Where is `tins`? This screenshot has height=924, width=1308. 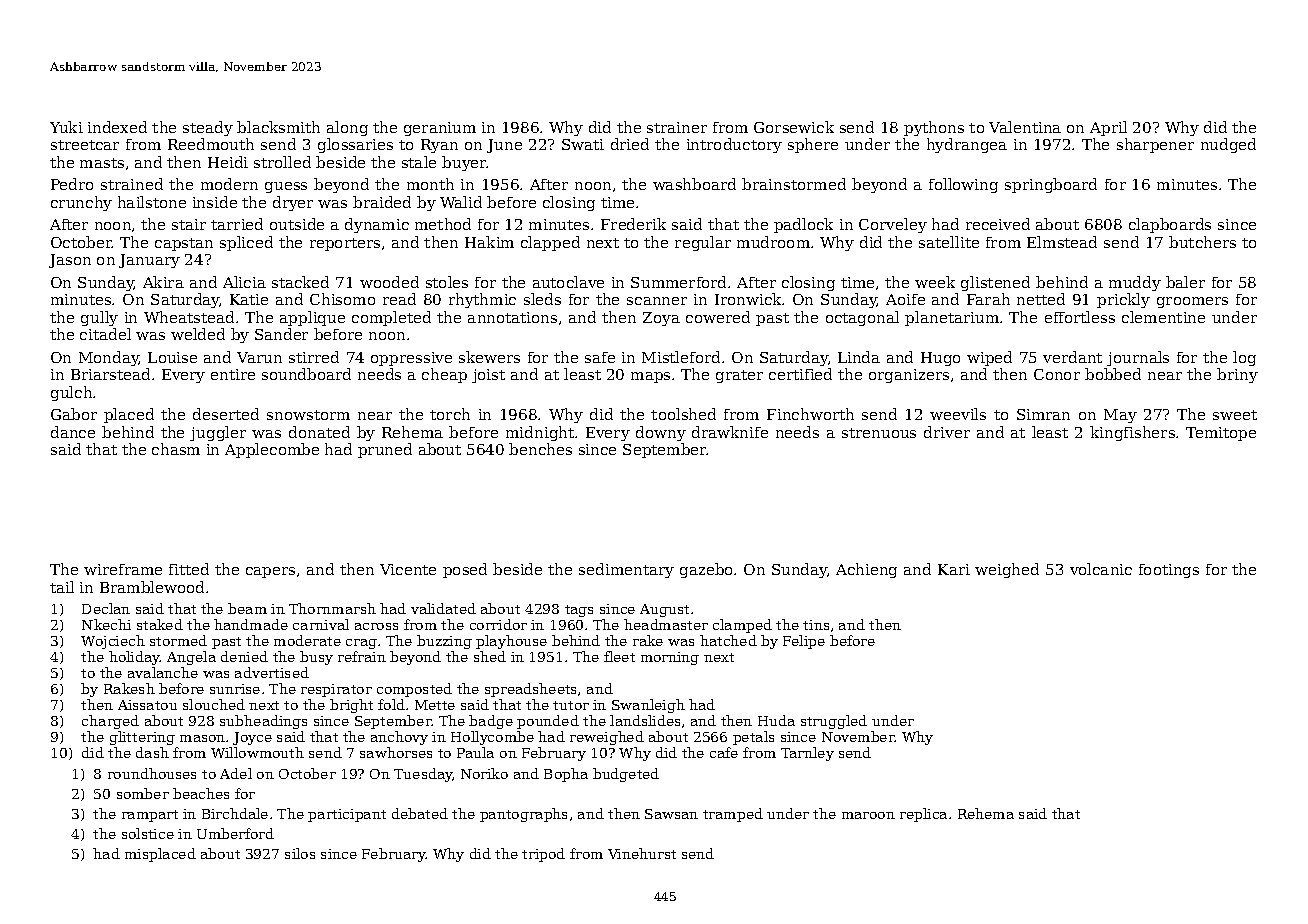
tins is located at coordinates (816, 625).
